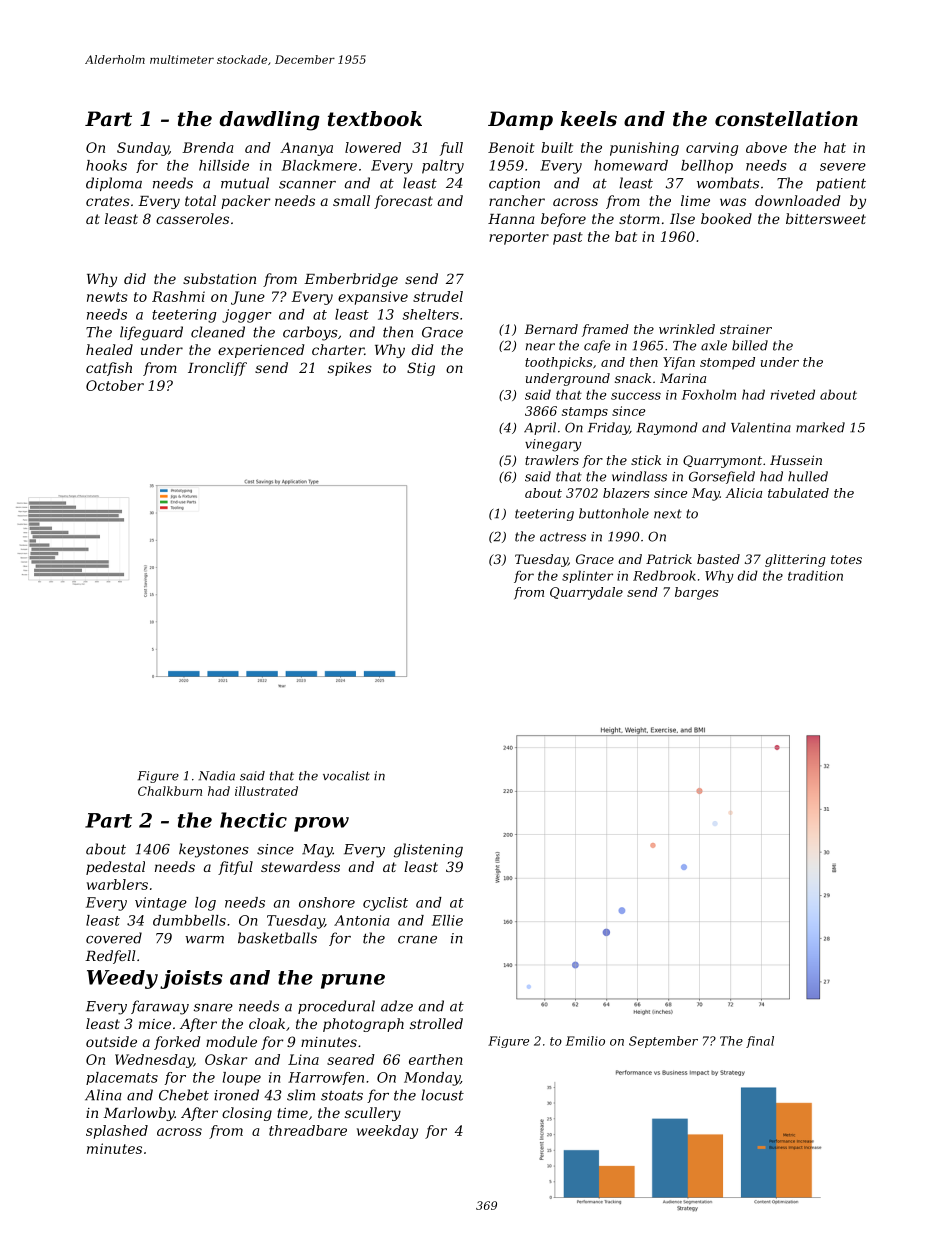 The height and width of the page is (1233, 952). What do you see at coordinates (155, 1024) in the page?
I see `mice` at bounding box center [155, 1024].
